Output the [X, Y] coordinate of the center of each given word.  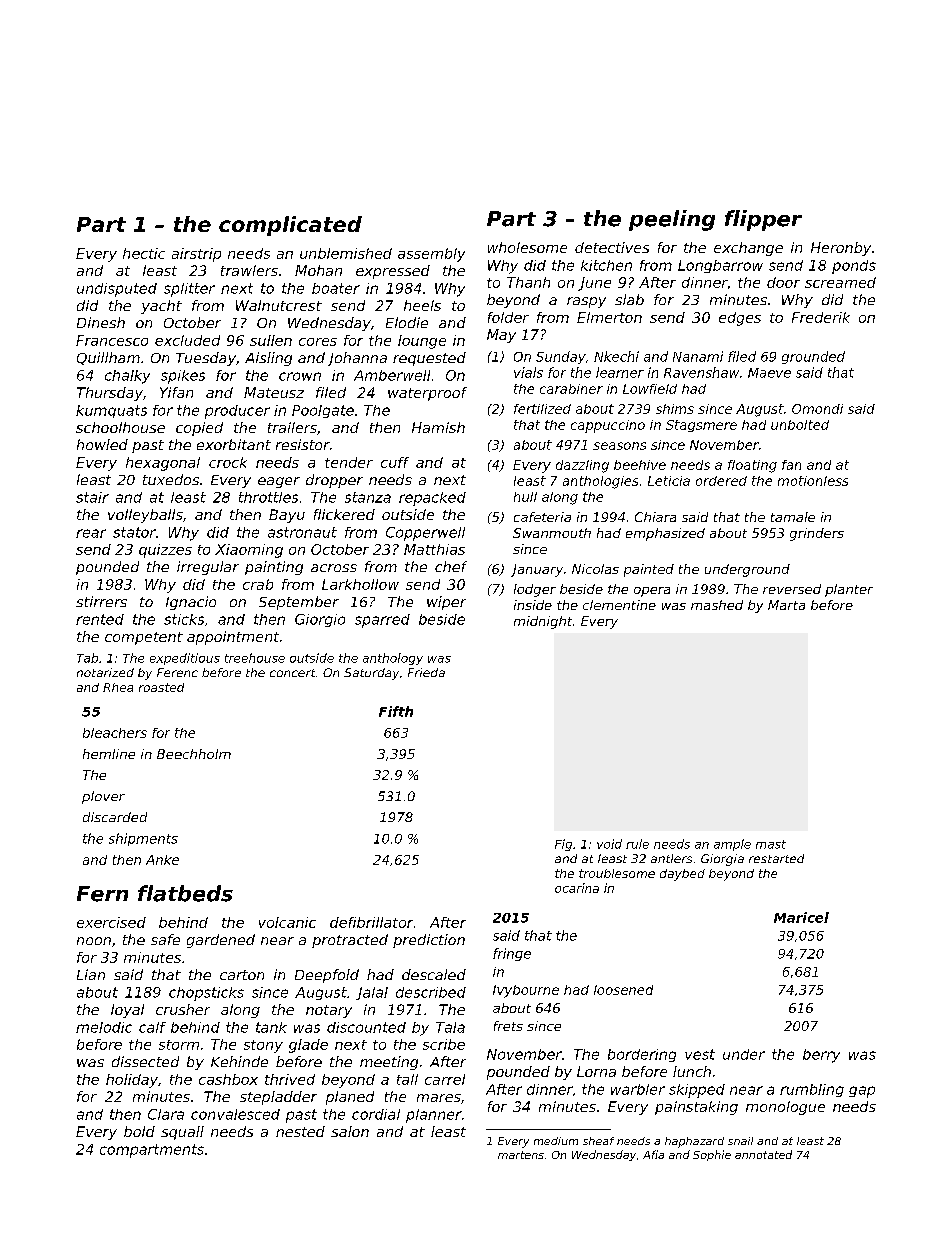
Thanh [528, 282]
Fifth [396, 711]
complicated [290, 226]
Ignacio [191, 603]
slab [629, 299]
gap [862, 1092]
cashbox [228, 1079]
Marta [786, 605]
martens [521, 1155]
